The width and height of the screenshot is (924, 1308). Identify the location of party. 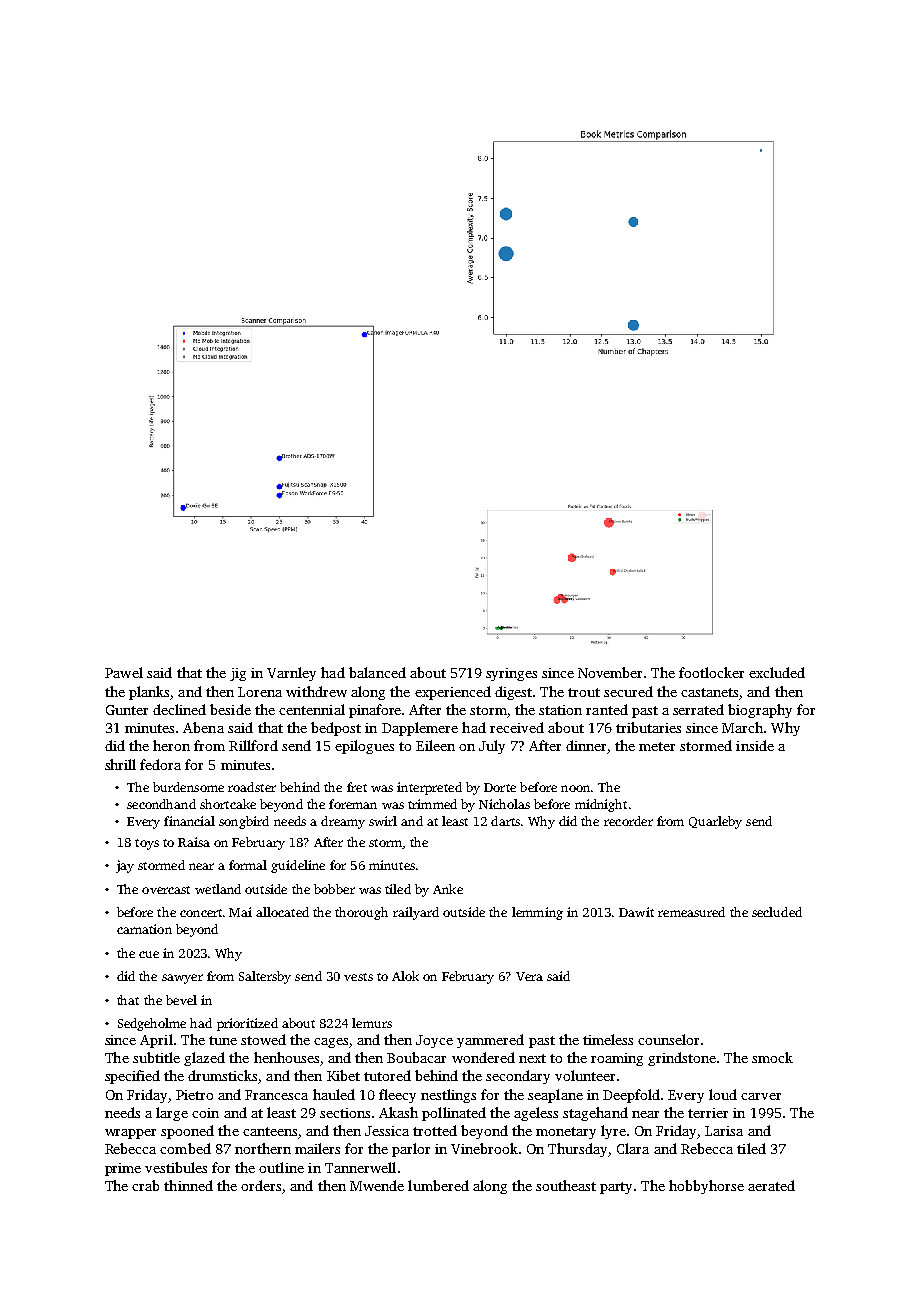
(616, 1188).
